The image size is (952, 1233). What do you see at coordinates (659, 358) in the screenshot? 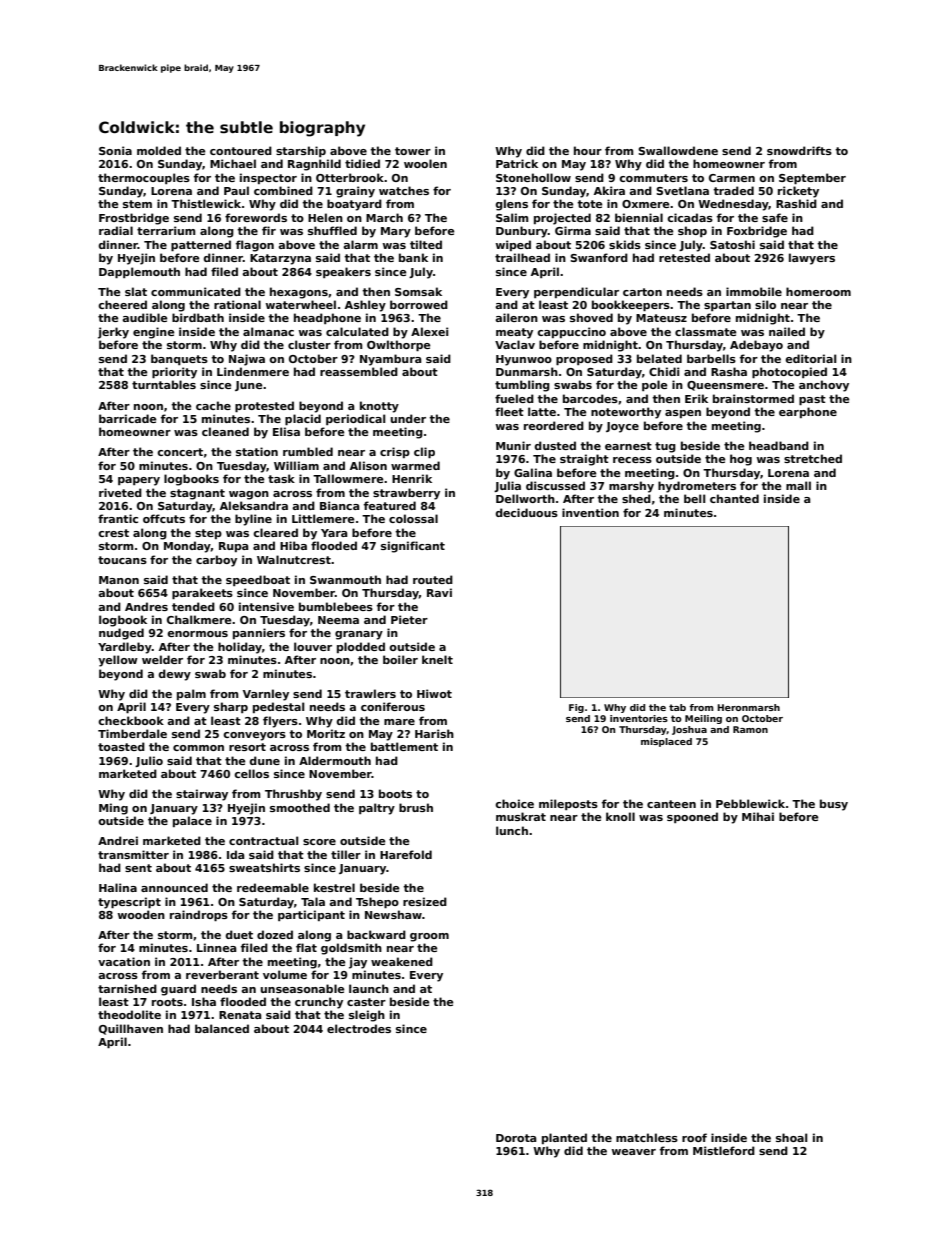
I see `belated` at bounding box center [659, 358].
